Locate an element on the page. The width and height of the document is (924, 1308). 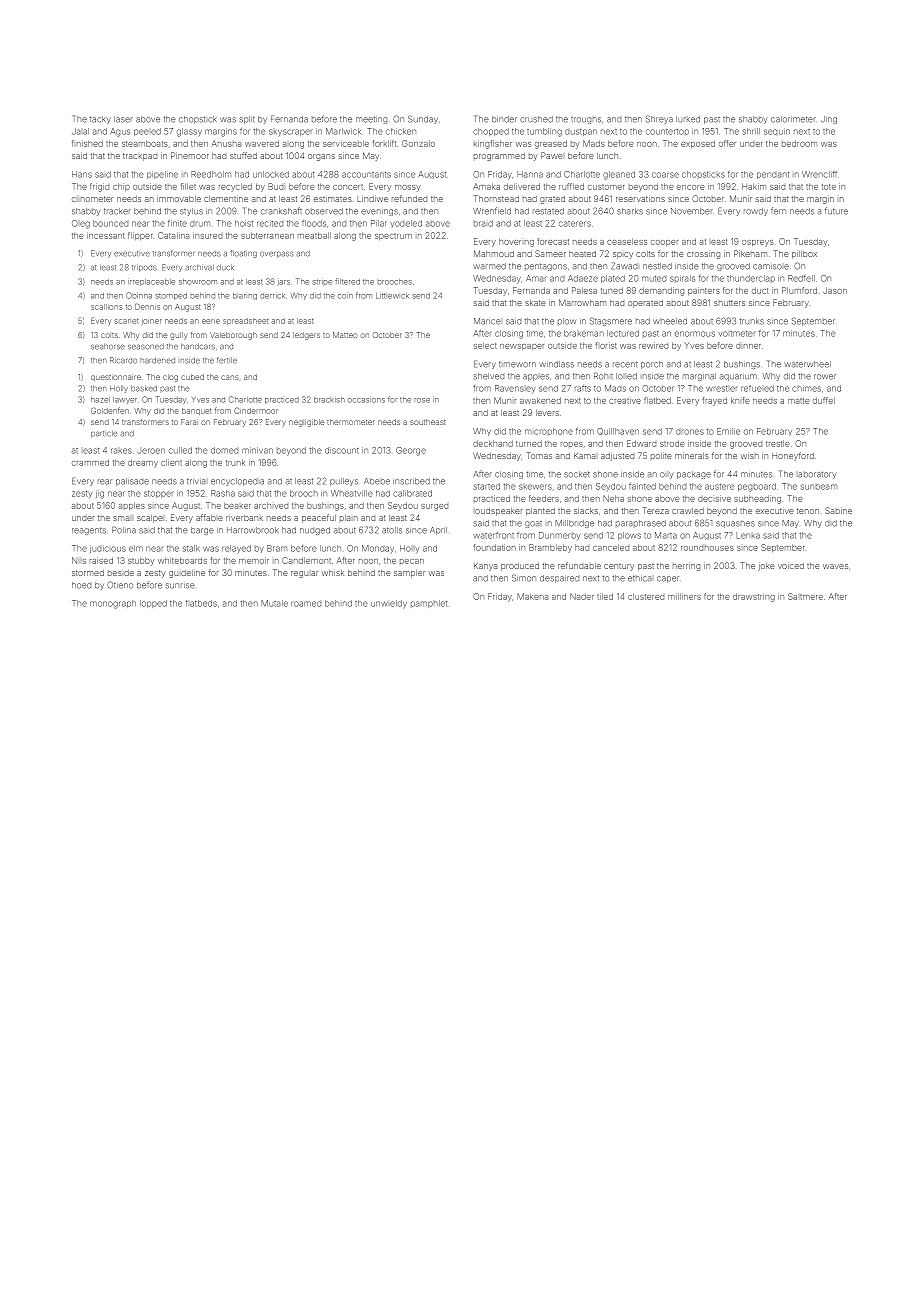
Makena is located at coordinates (532, 596).
